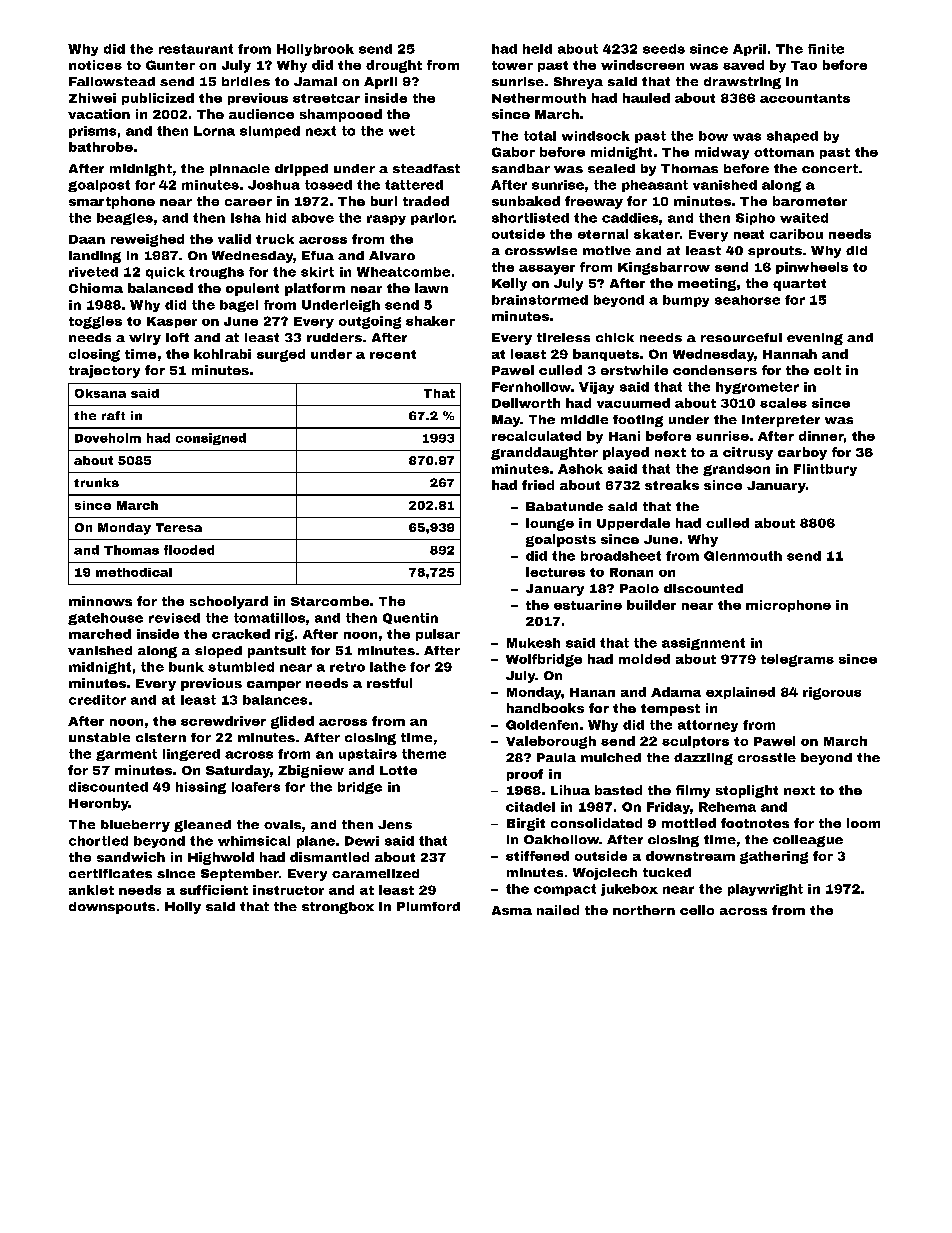 Image resolution: width=952 pixels, height=1233 pixels. I want to click on cello, so click(697, 910).
